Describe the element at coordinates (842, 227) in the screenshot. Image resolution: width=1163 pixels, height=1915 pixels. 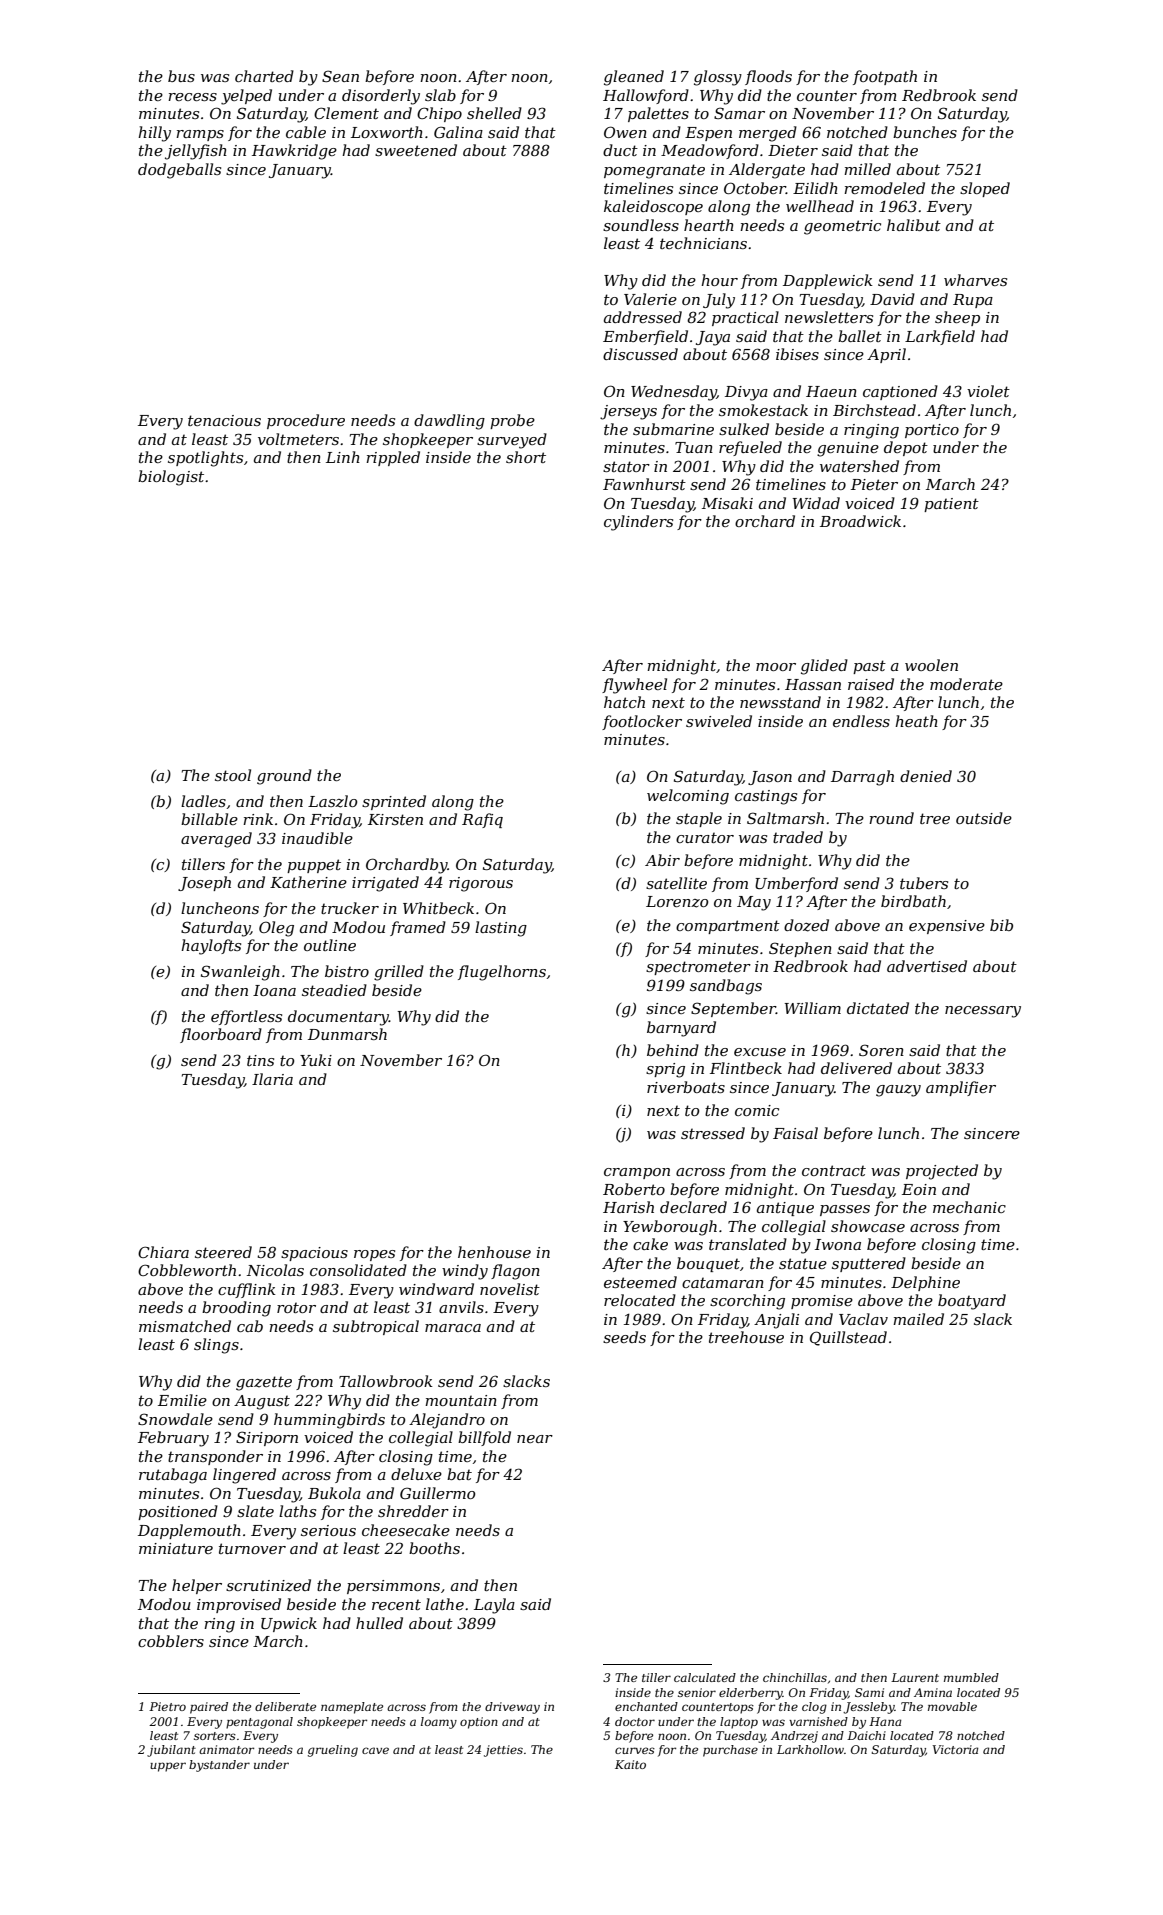
I see `geometric` at that location.
